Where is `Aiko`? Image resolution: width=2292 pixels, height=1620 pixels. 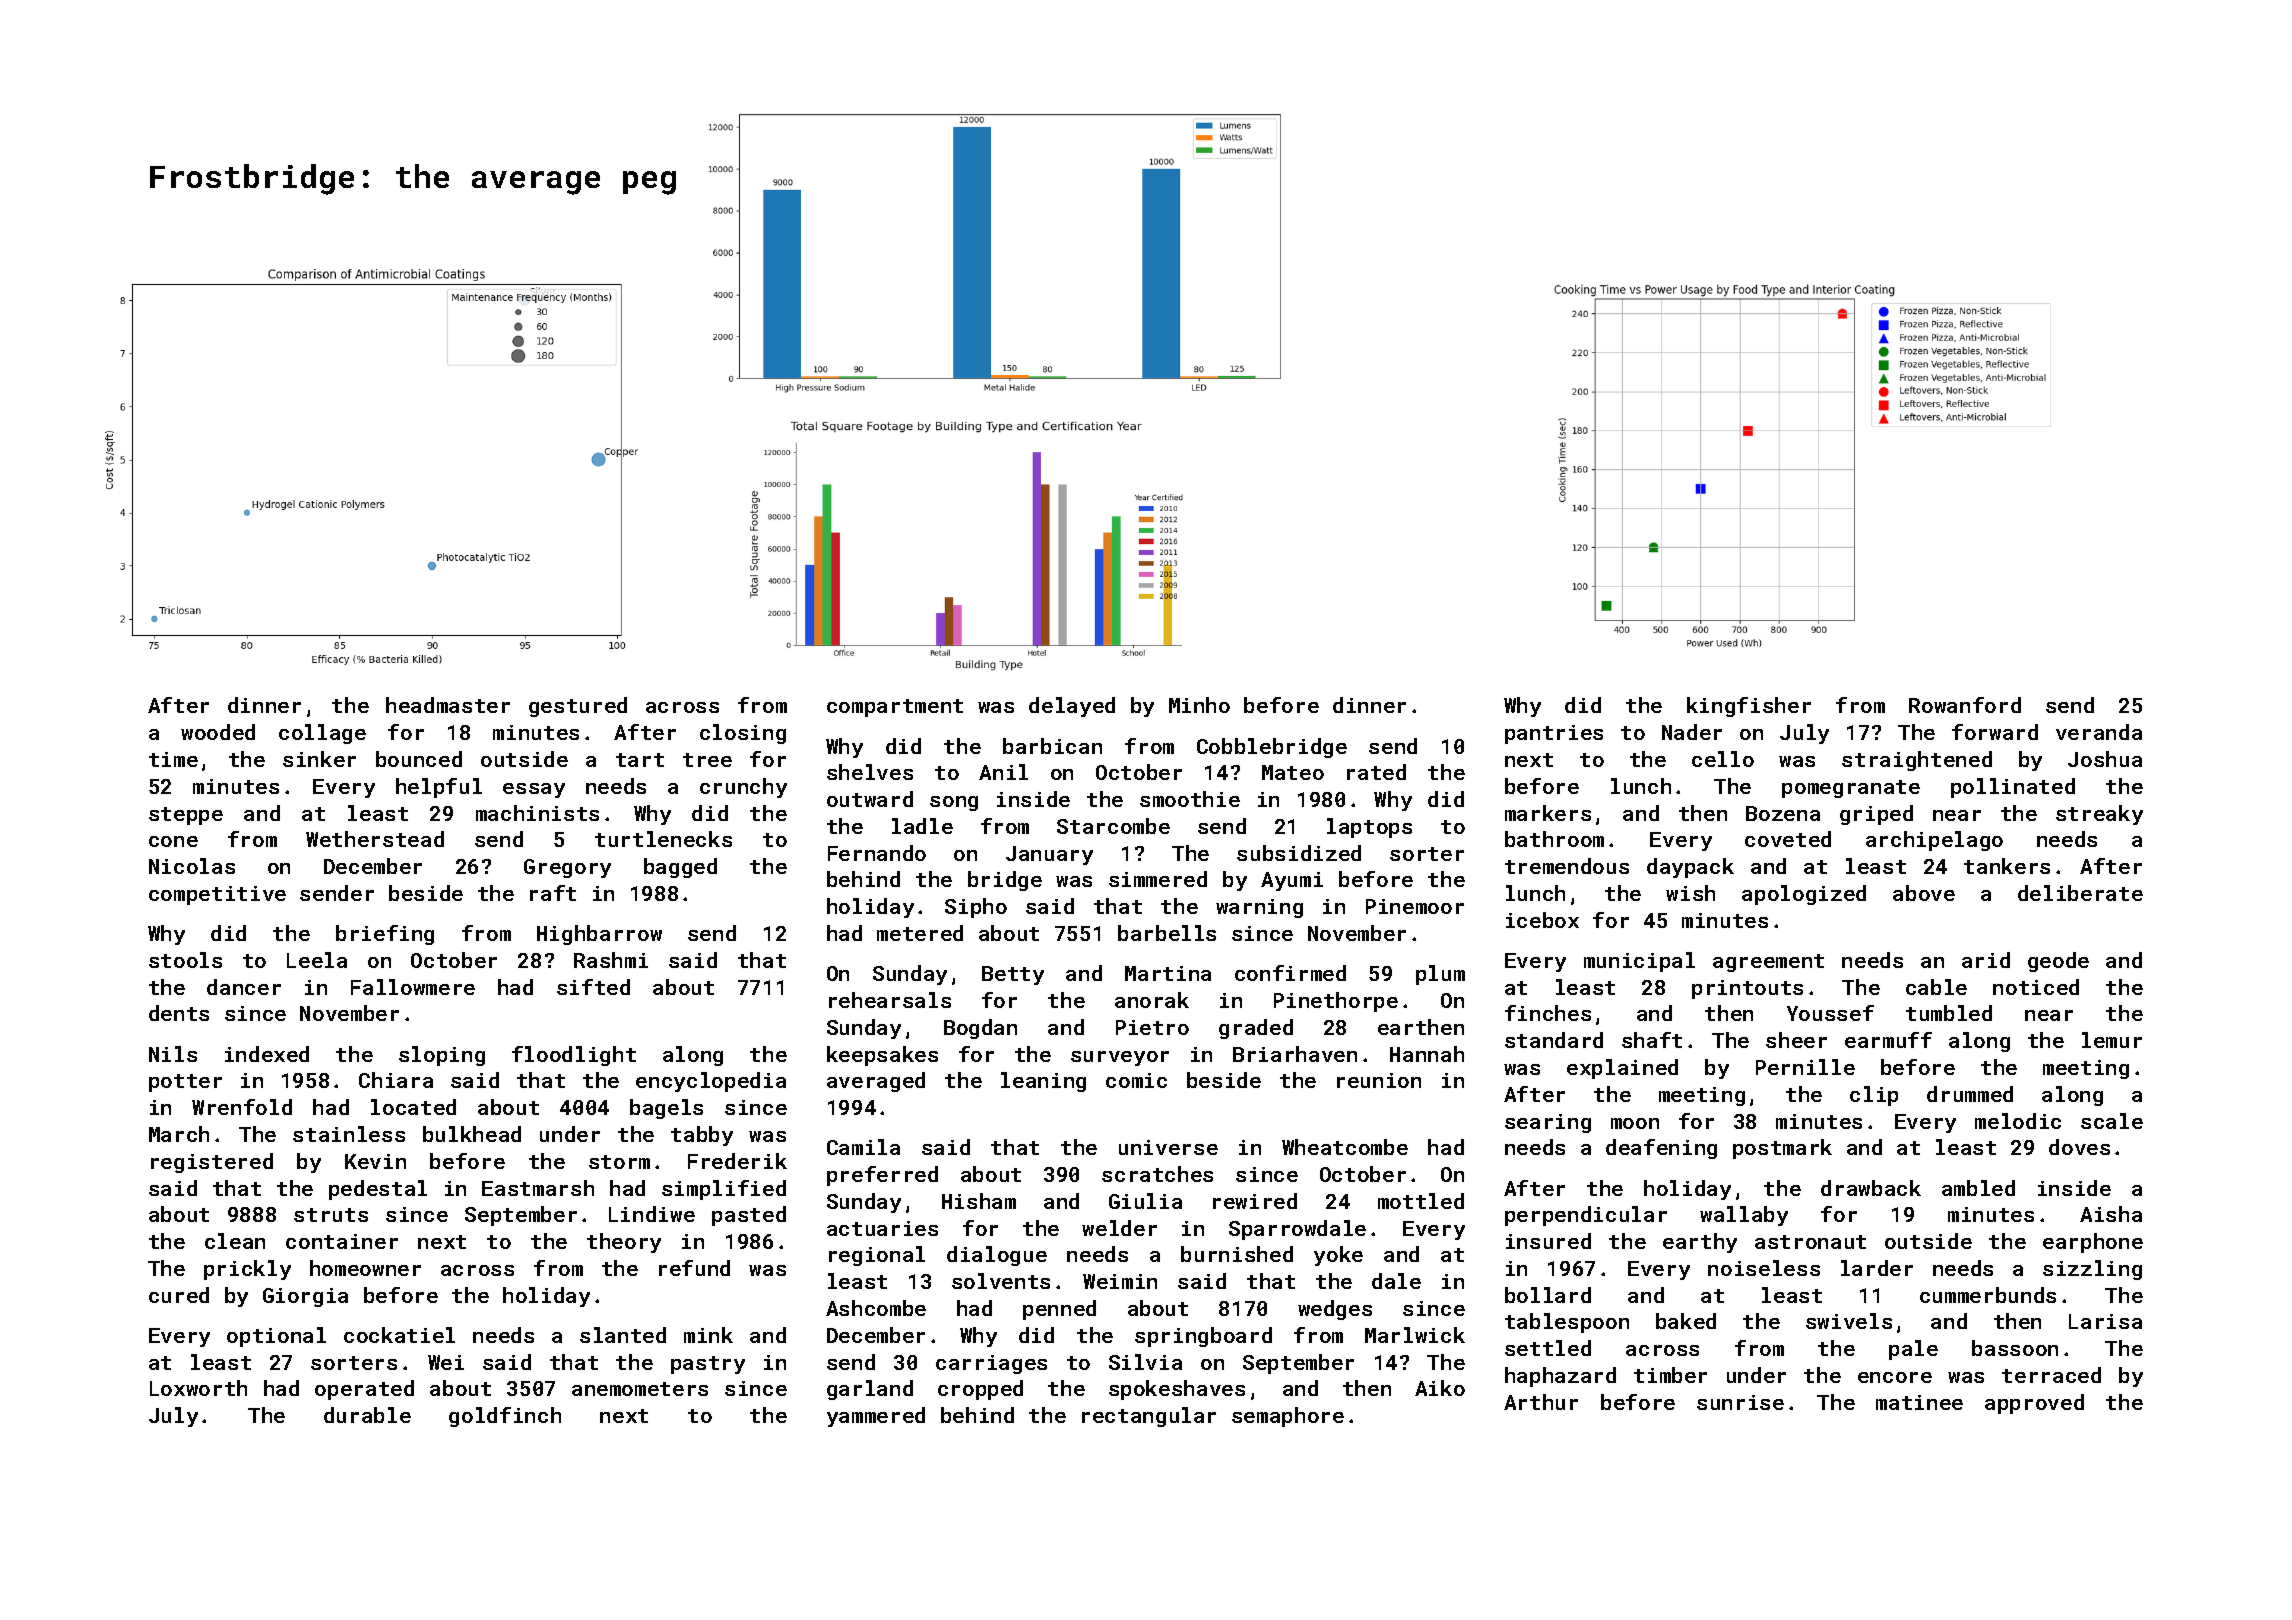 Aiko is located at coordinates (1440, 1388).
